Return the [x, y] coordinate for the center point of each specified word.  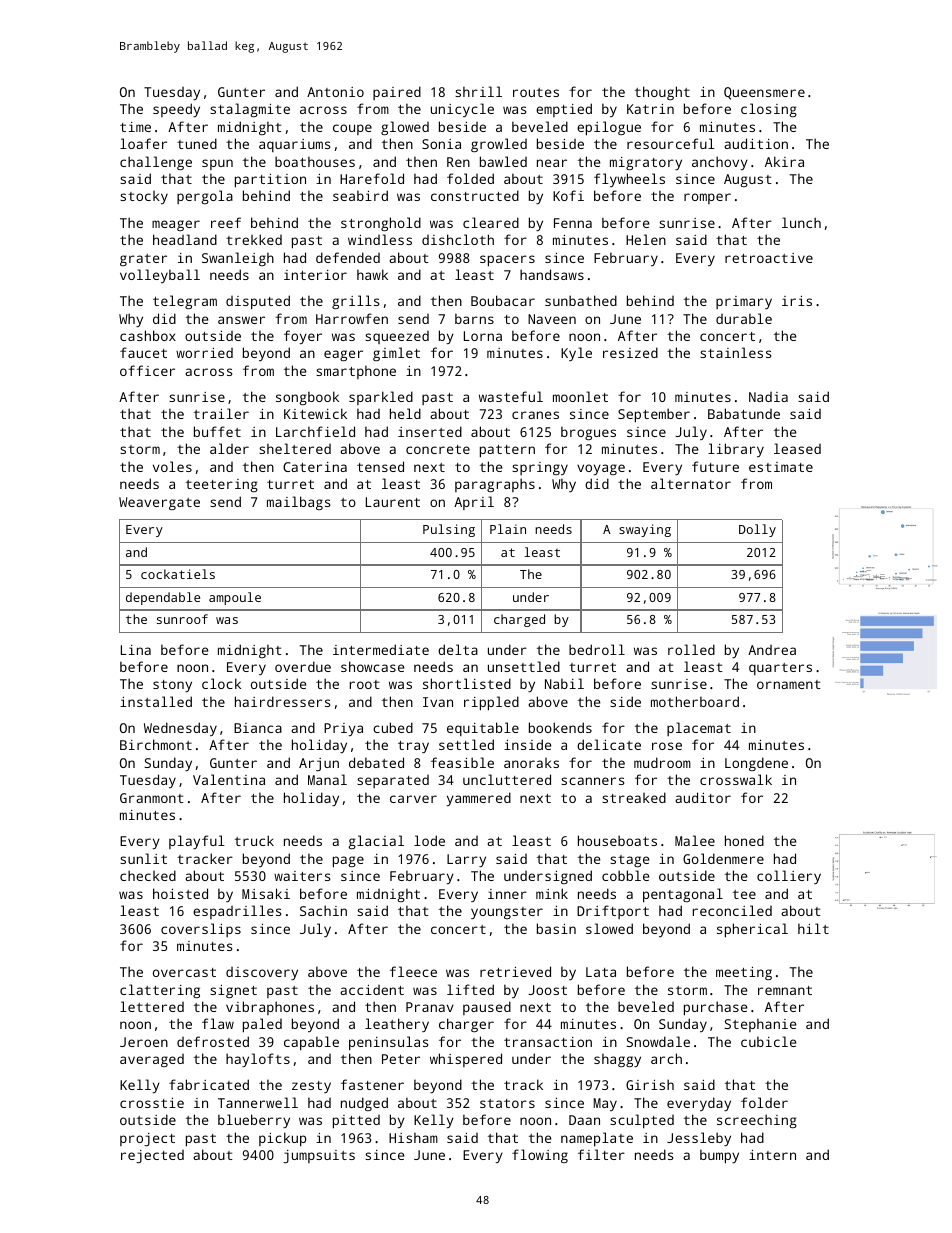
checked [148, 875]
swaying [645, 530]
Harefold [372, 178]
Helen [646, 239]
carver [413, 799]
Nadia [768, 397]
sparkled [381, 398]
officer [147, 370]
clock [221, 683]
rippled [491, 703]
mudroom [662, 762]
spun [217, 164]
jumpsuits [319, 1156]
